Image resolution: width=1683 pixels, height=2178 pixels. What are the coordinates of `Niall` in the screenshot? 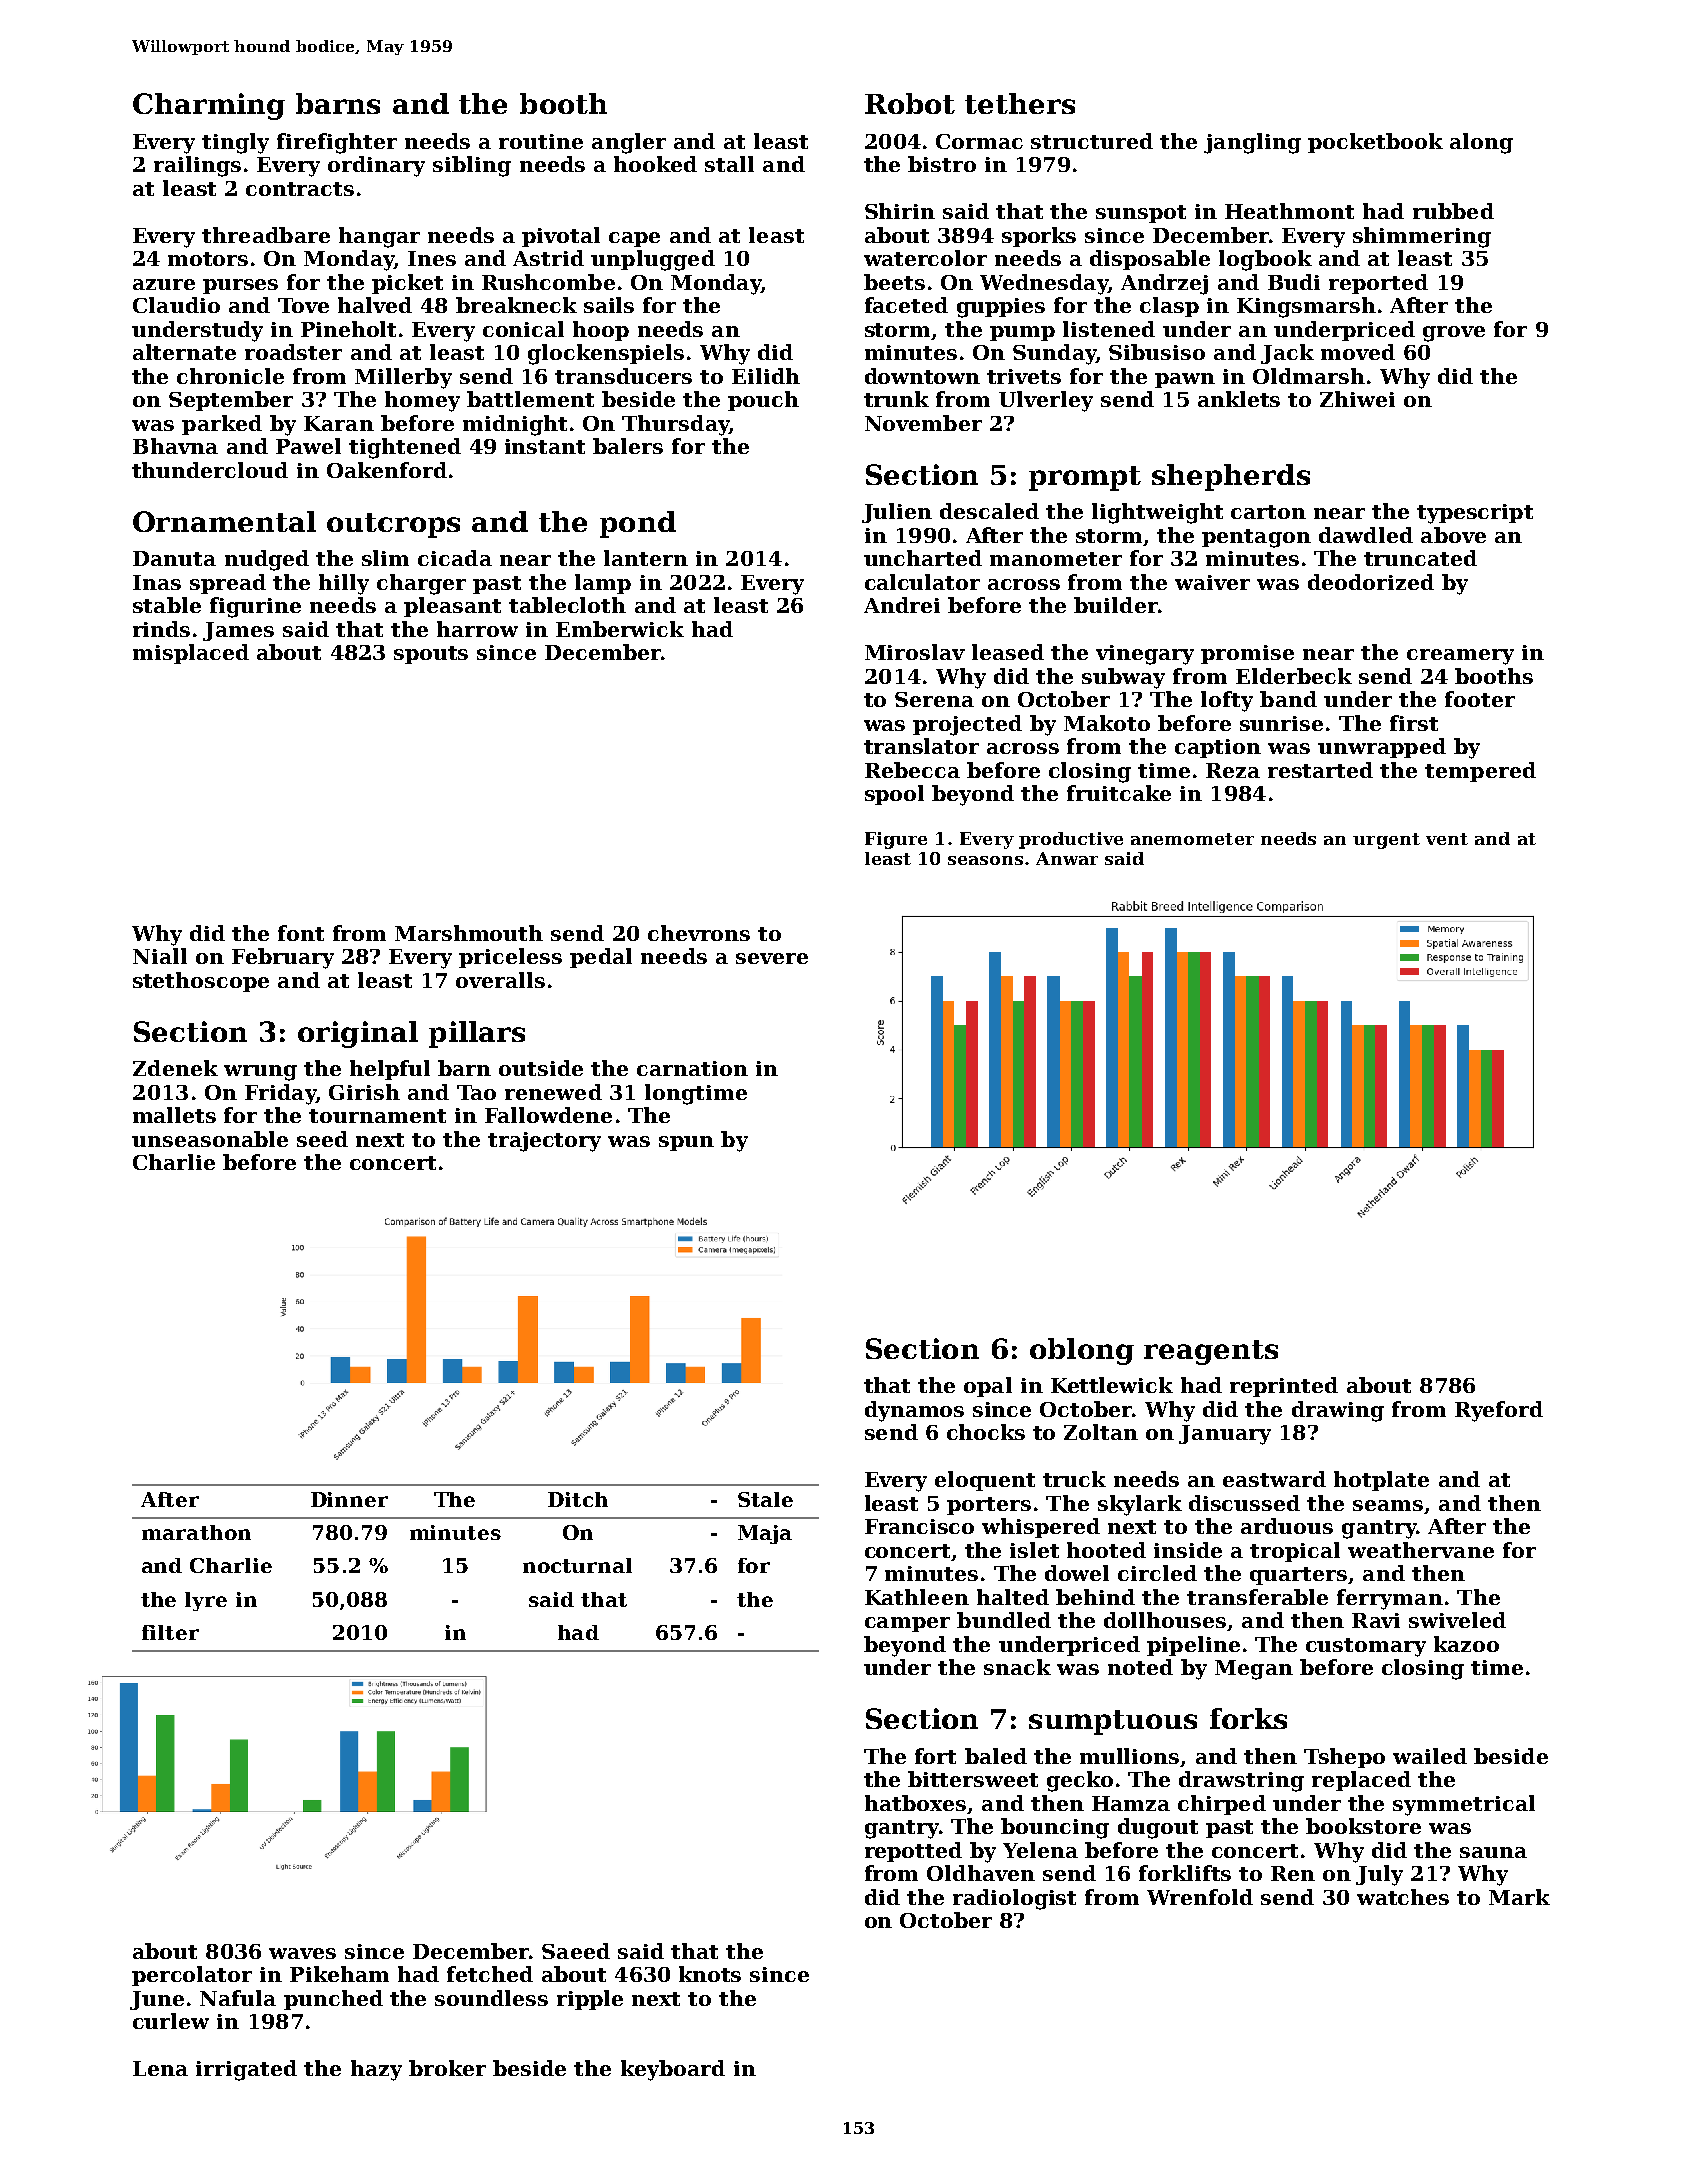 It's located at (160, 956).
